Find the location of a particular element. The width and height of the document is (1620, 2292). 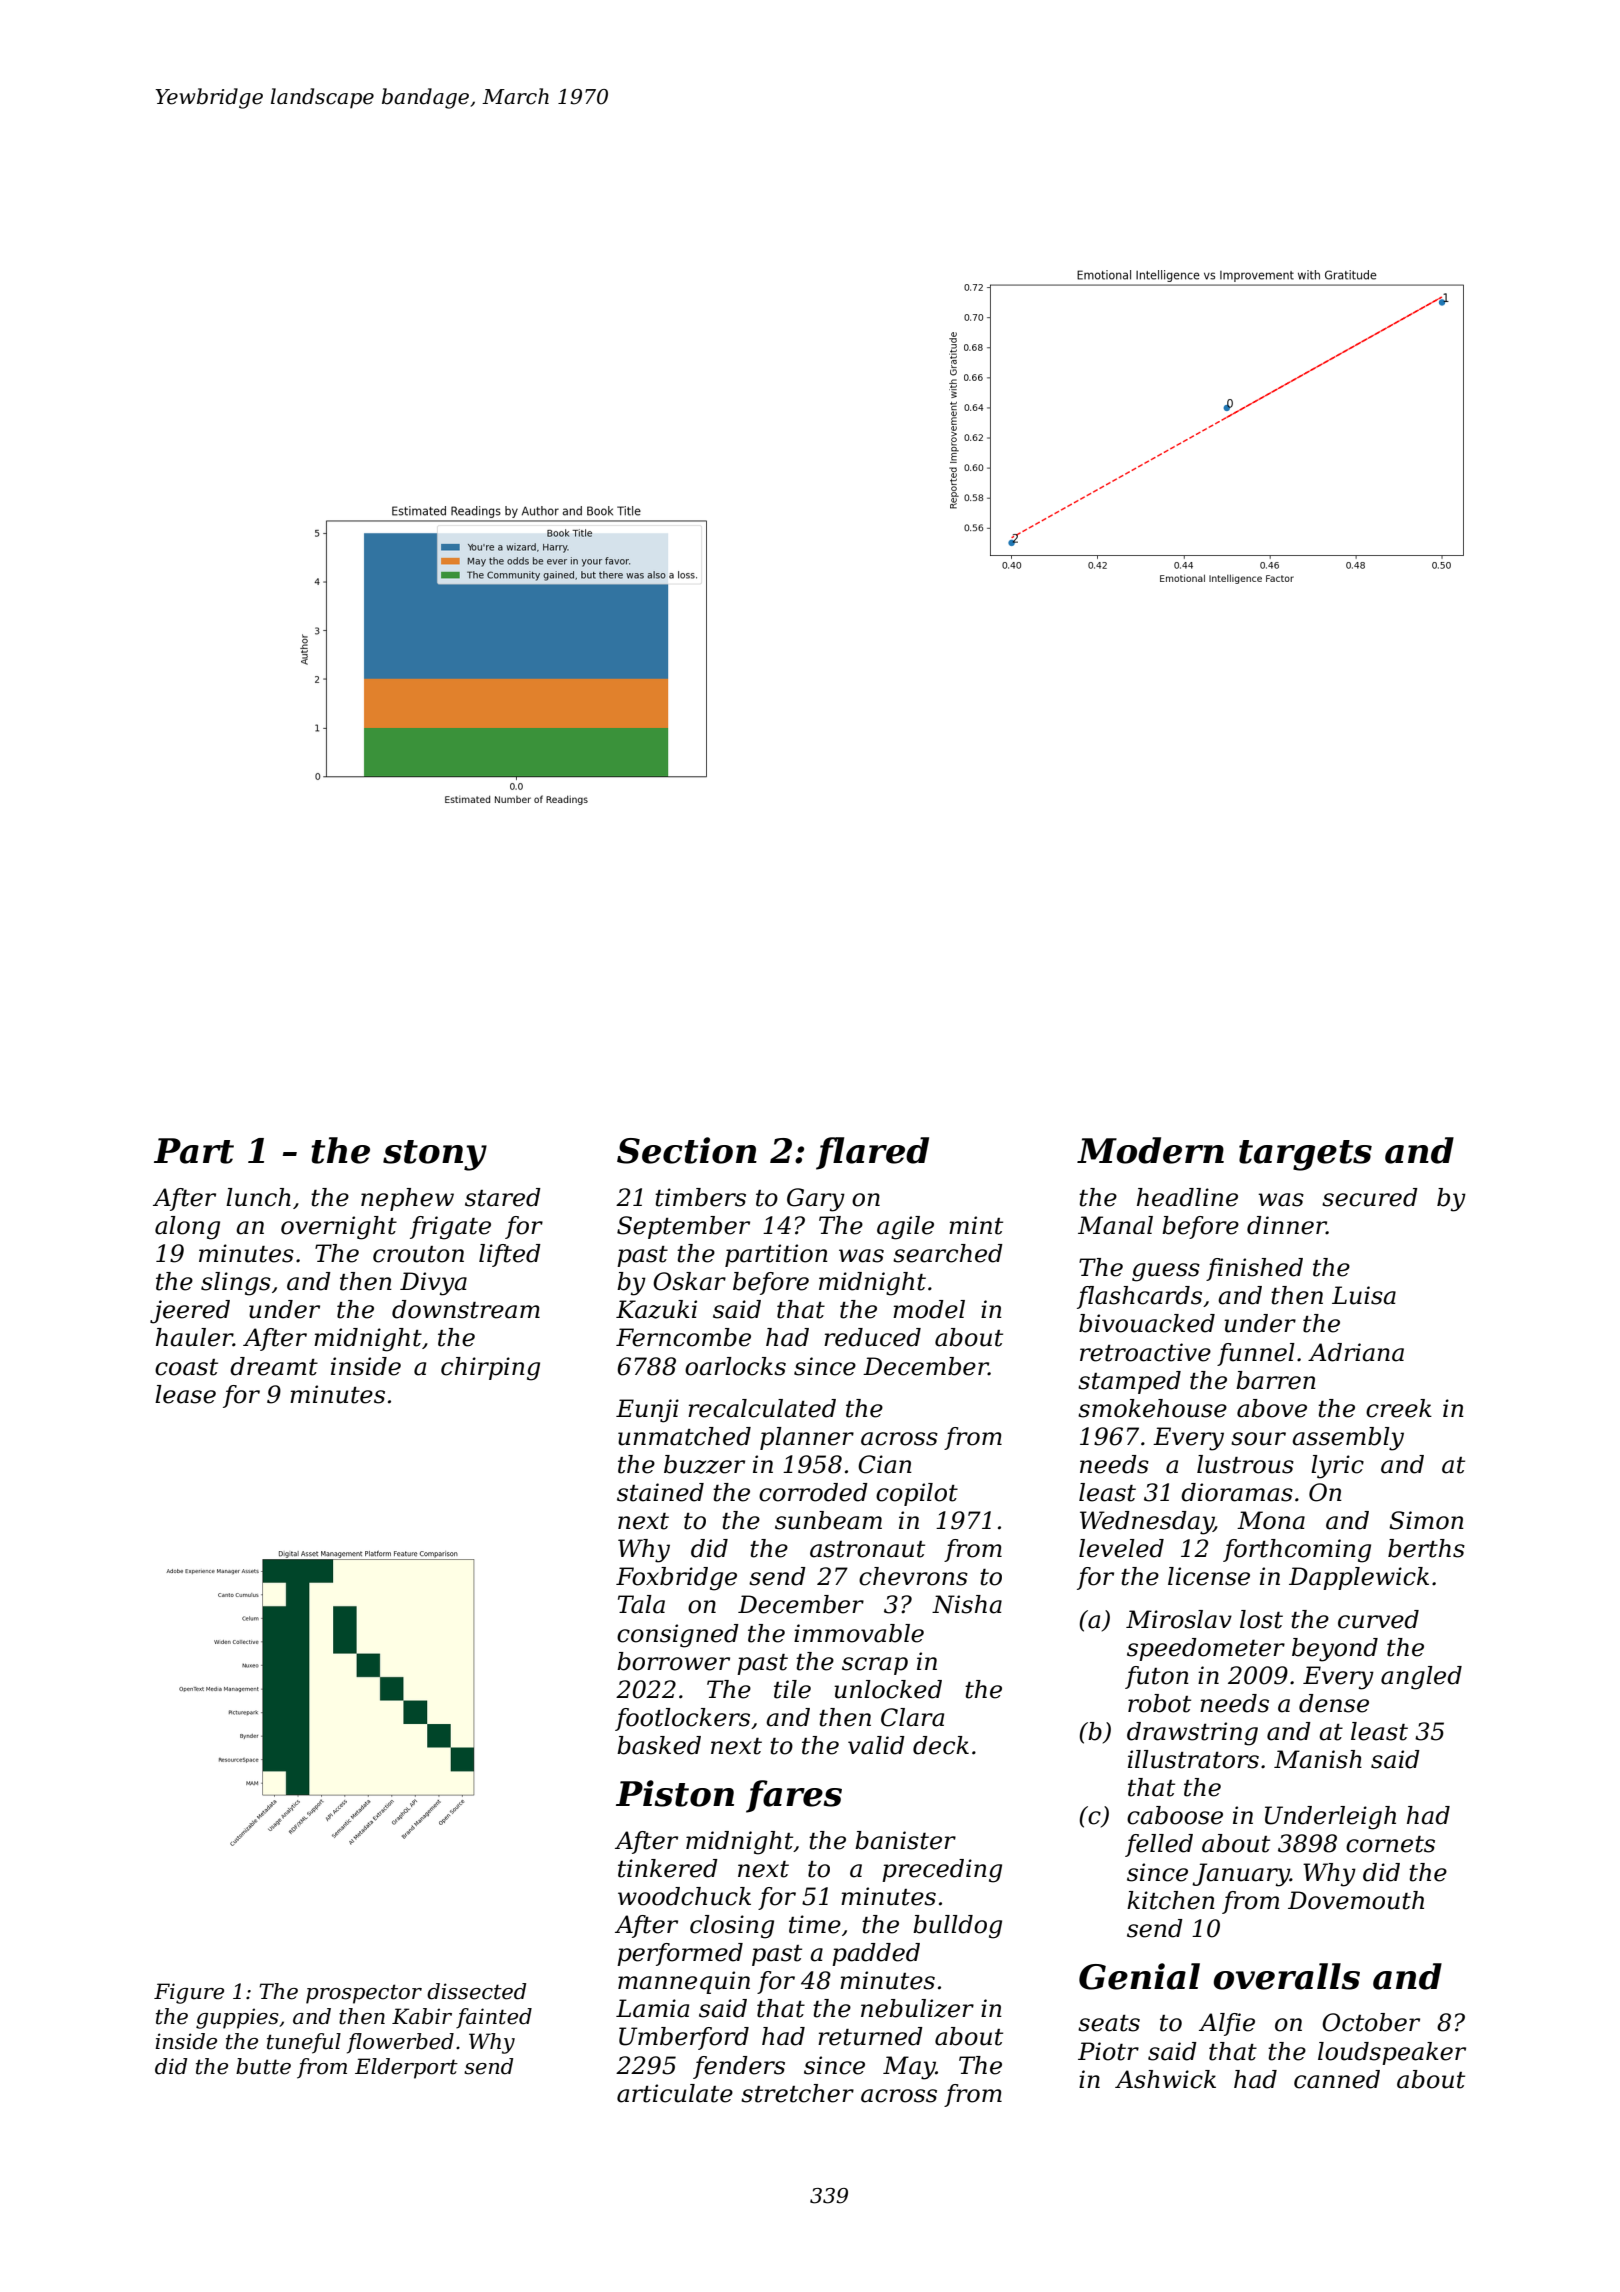

butte is located at coordinates (263, 2066).
